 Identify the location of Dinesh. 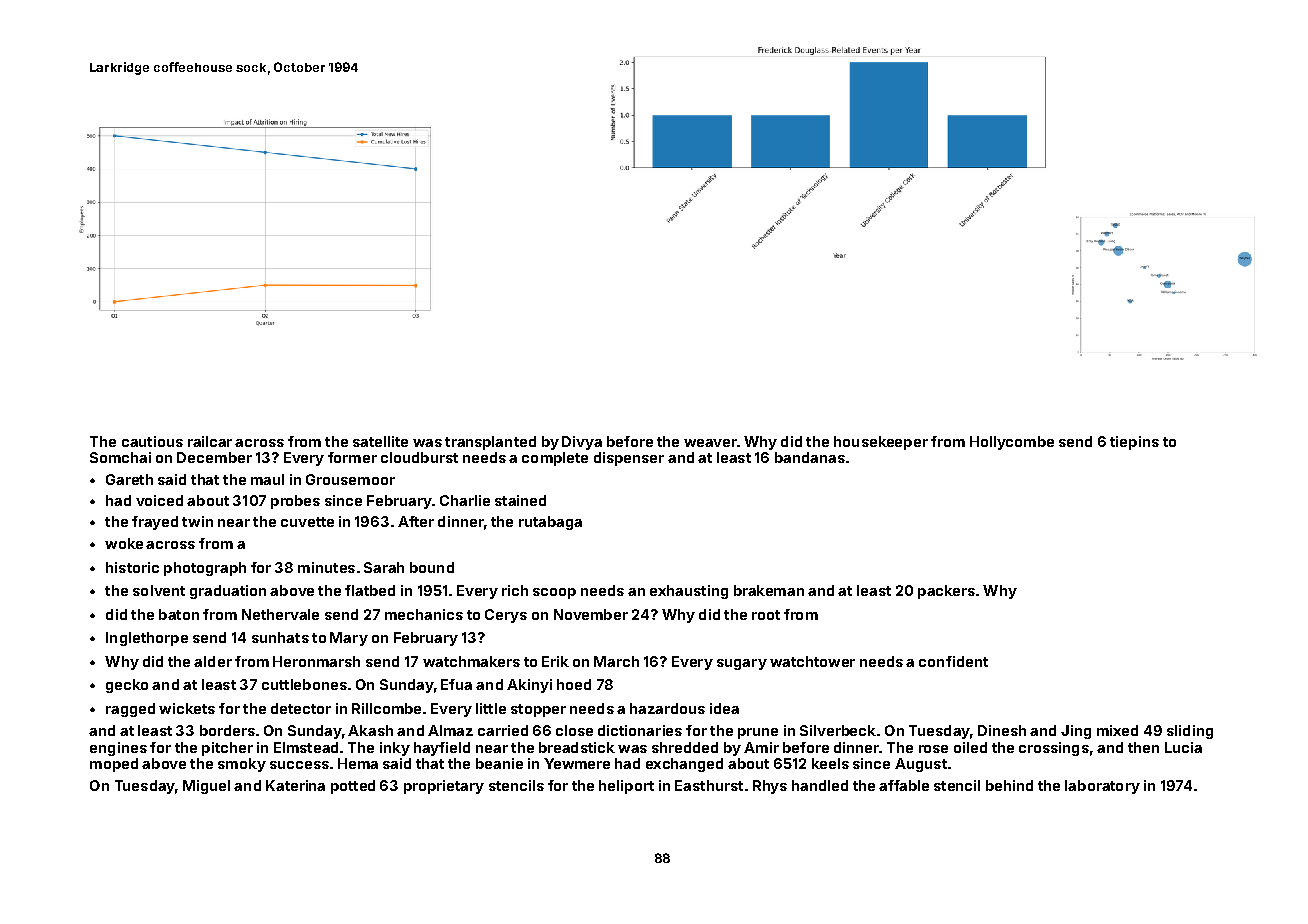
(1002, 730).
